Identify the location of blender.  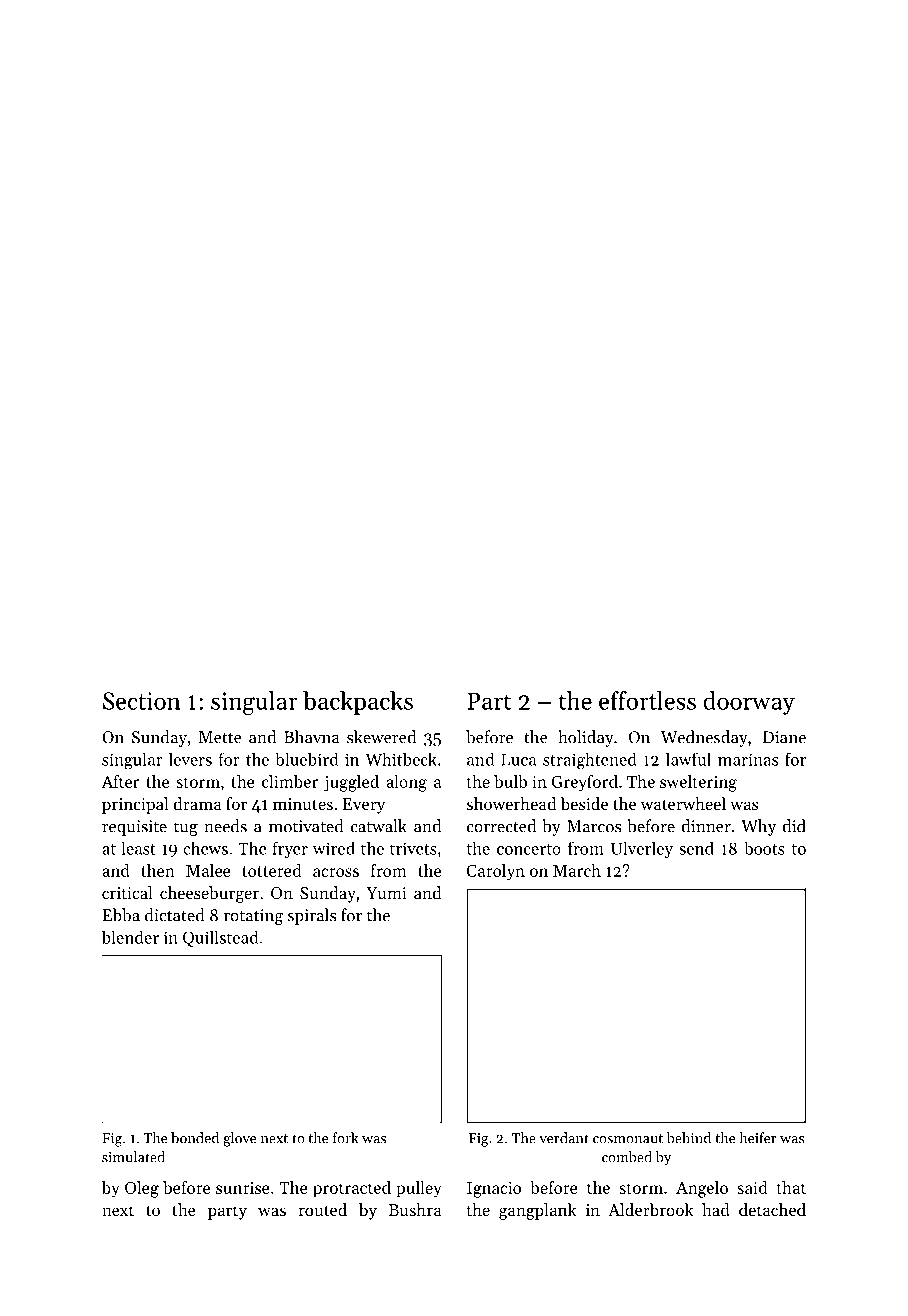
(130, 937).
